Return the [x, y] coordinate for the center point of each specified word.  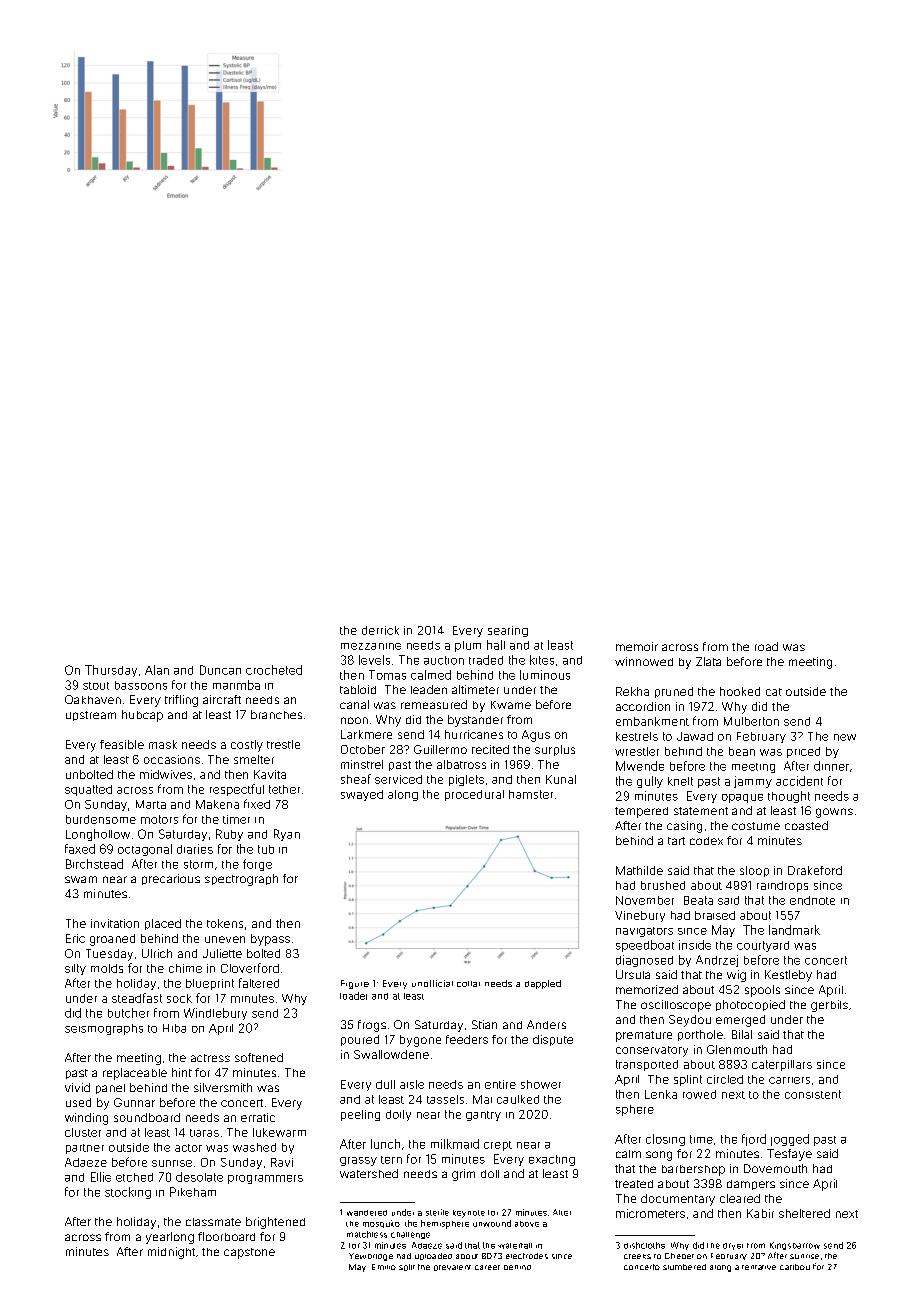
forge [257, 865]
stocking [128, 1193]
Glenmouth [737, 1049]
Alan [157, 670]
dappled [543, 984]
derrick [380, 630]
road [766, 646]
